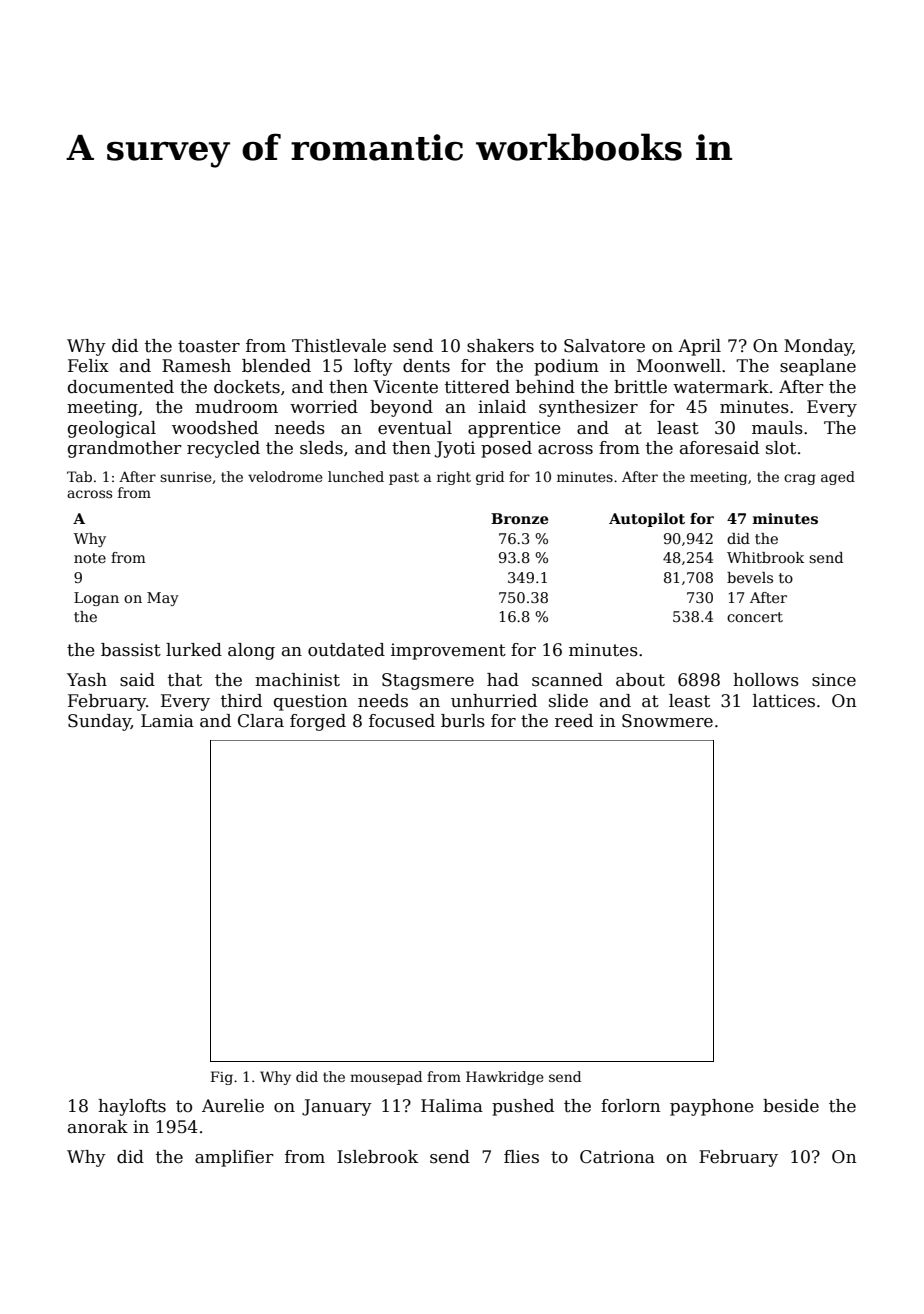 This screenshot has width=924, height=1314. What do you see at coordinates (574, 721) in the screenshot?
I see `reed` at bounding box center [574, 721].
